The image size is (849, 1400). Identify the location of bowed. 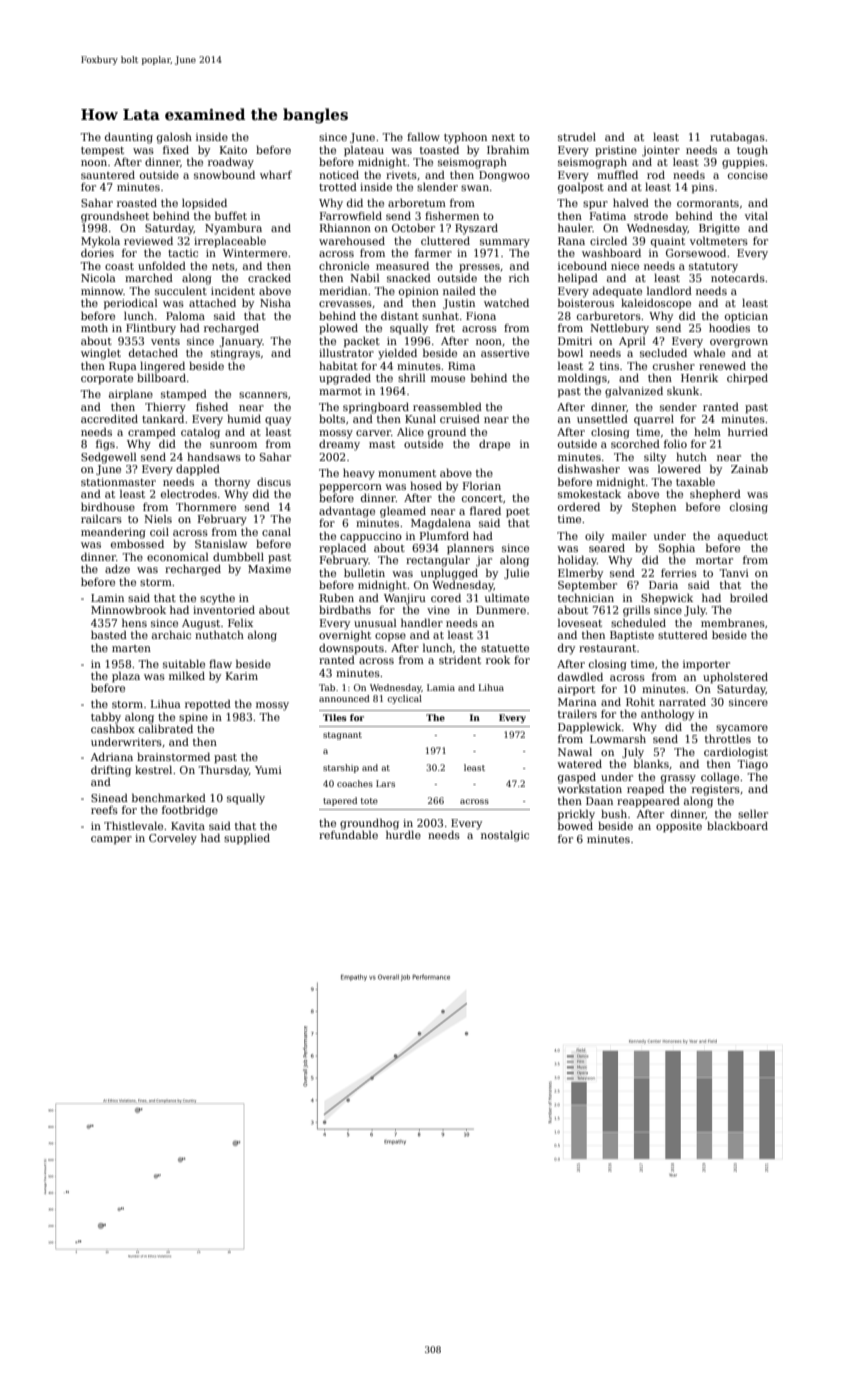
(575, 825).
